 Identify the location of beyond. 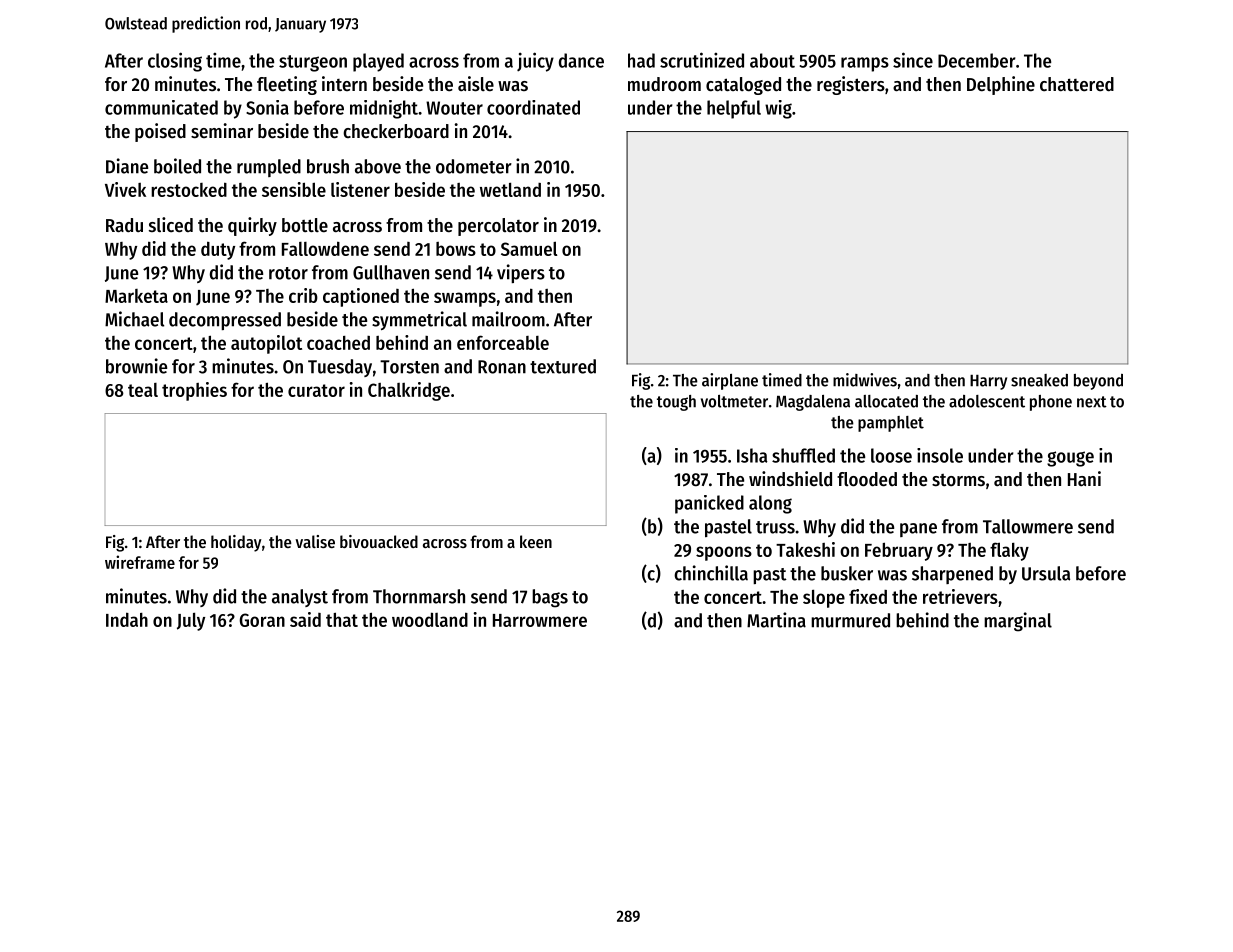
(1098, 382).
